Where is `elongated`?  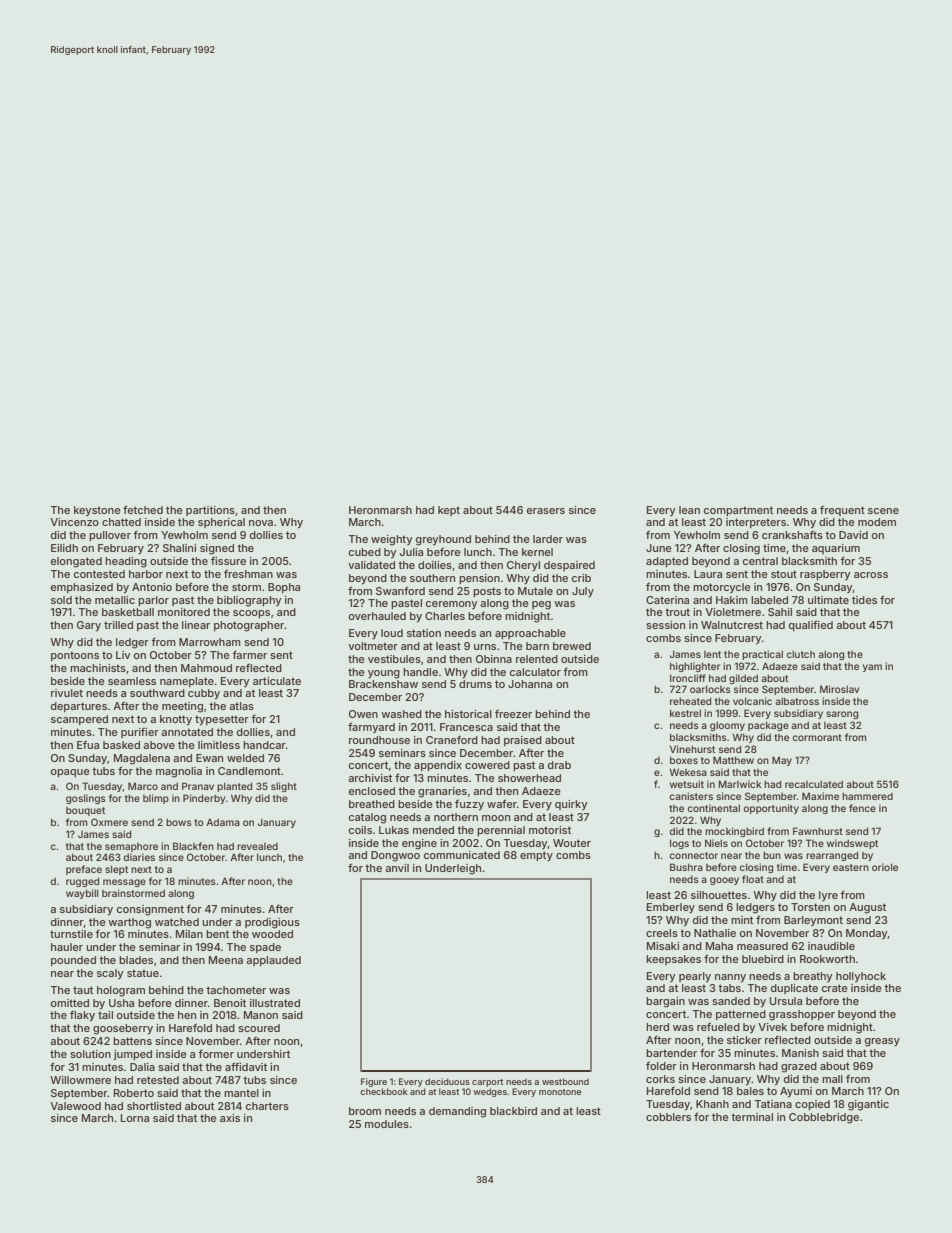 elongated is located at coordinates (76, 562).
